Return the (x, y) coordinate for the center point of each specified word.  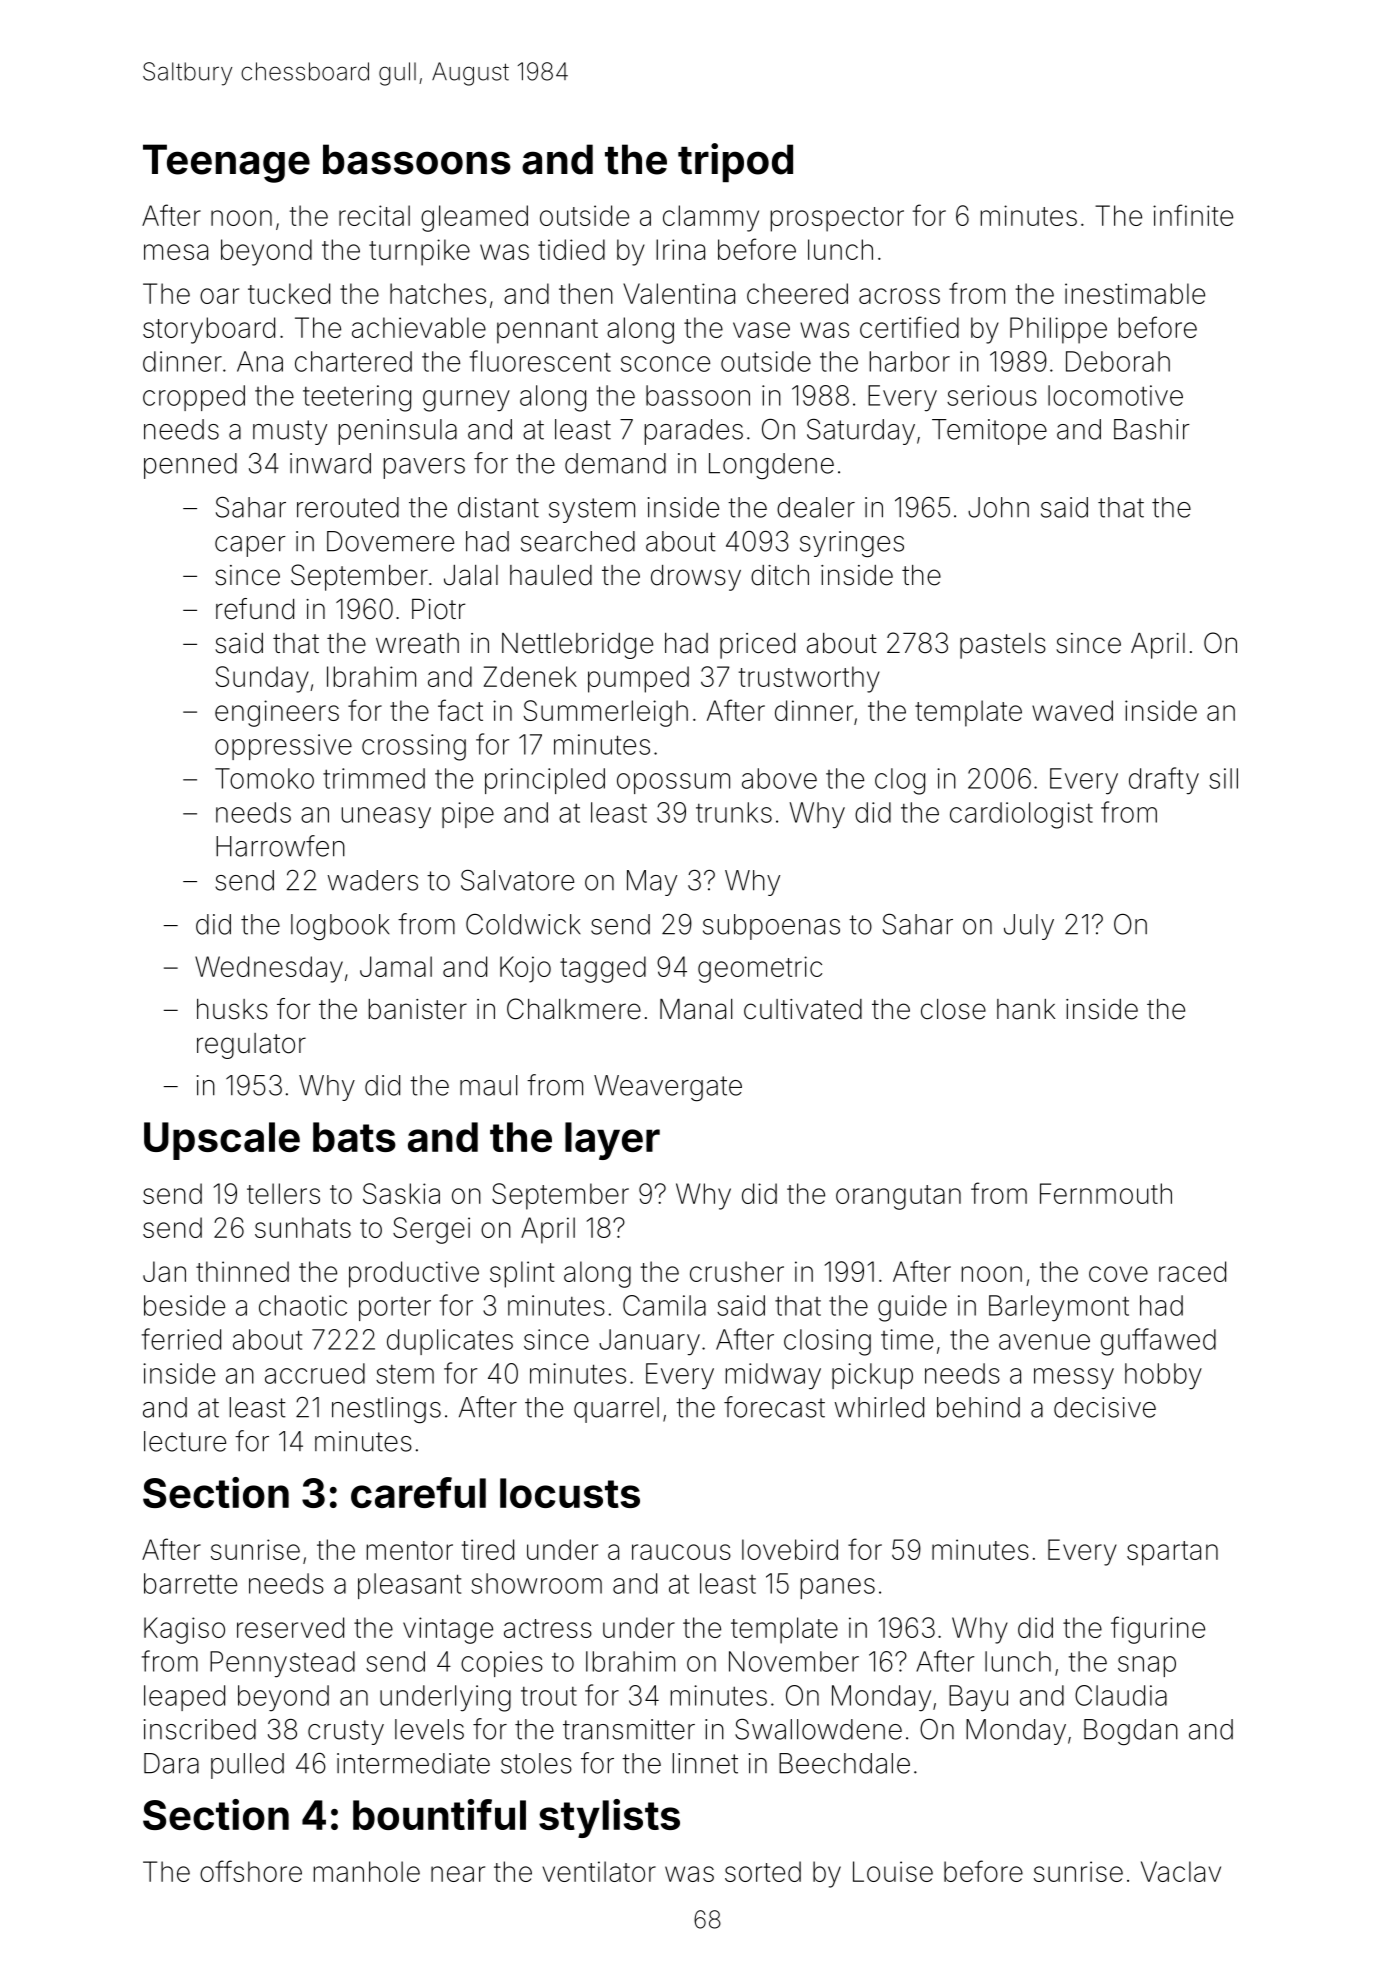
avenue (1044, 1342)
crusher (737, 1271)
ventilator (599, 1871)
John (998, 507)
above (779, 778)
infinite (1193, 215)
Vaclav (1181, 1871)
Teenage (226, 163)
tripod (735, 162)
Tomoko (264, 778)
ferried (181, 1339)
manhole (367, 1871)
